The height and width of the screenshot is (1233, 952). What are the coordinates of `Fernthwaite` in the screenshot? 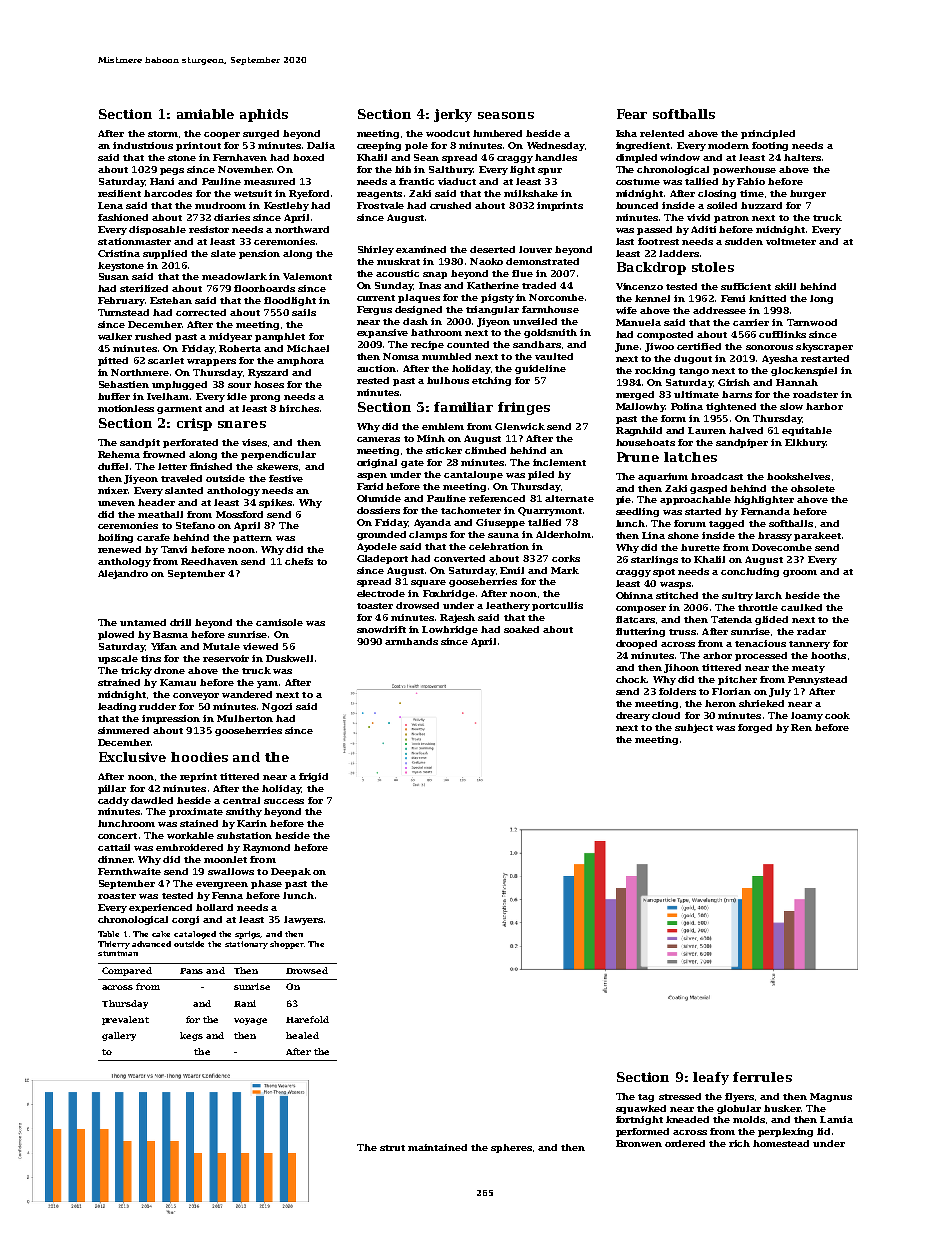 It's located at (129, 871).
